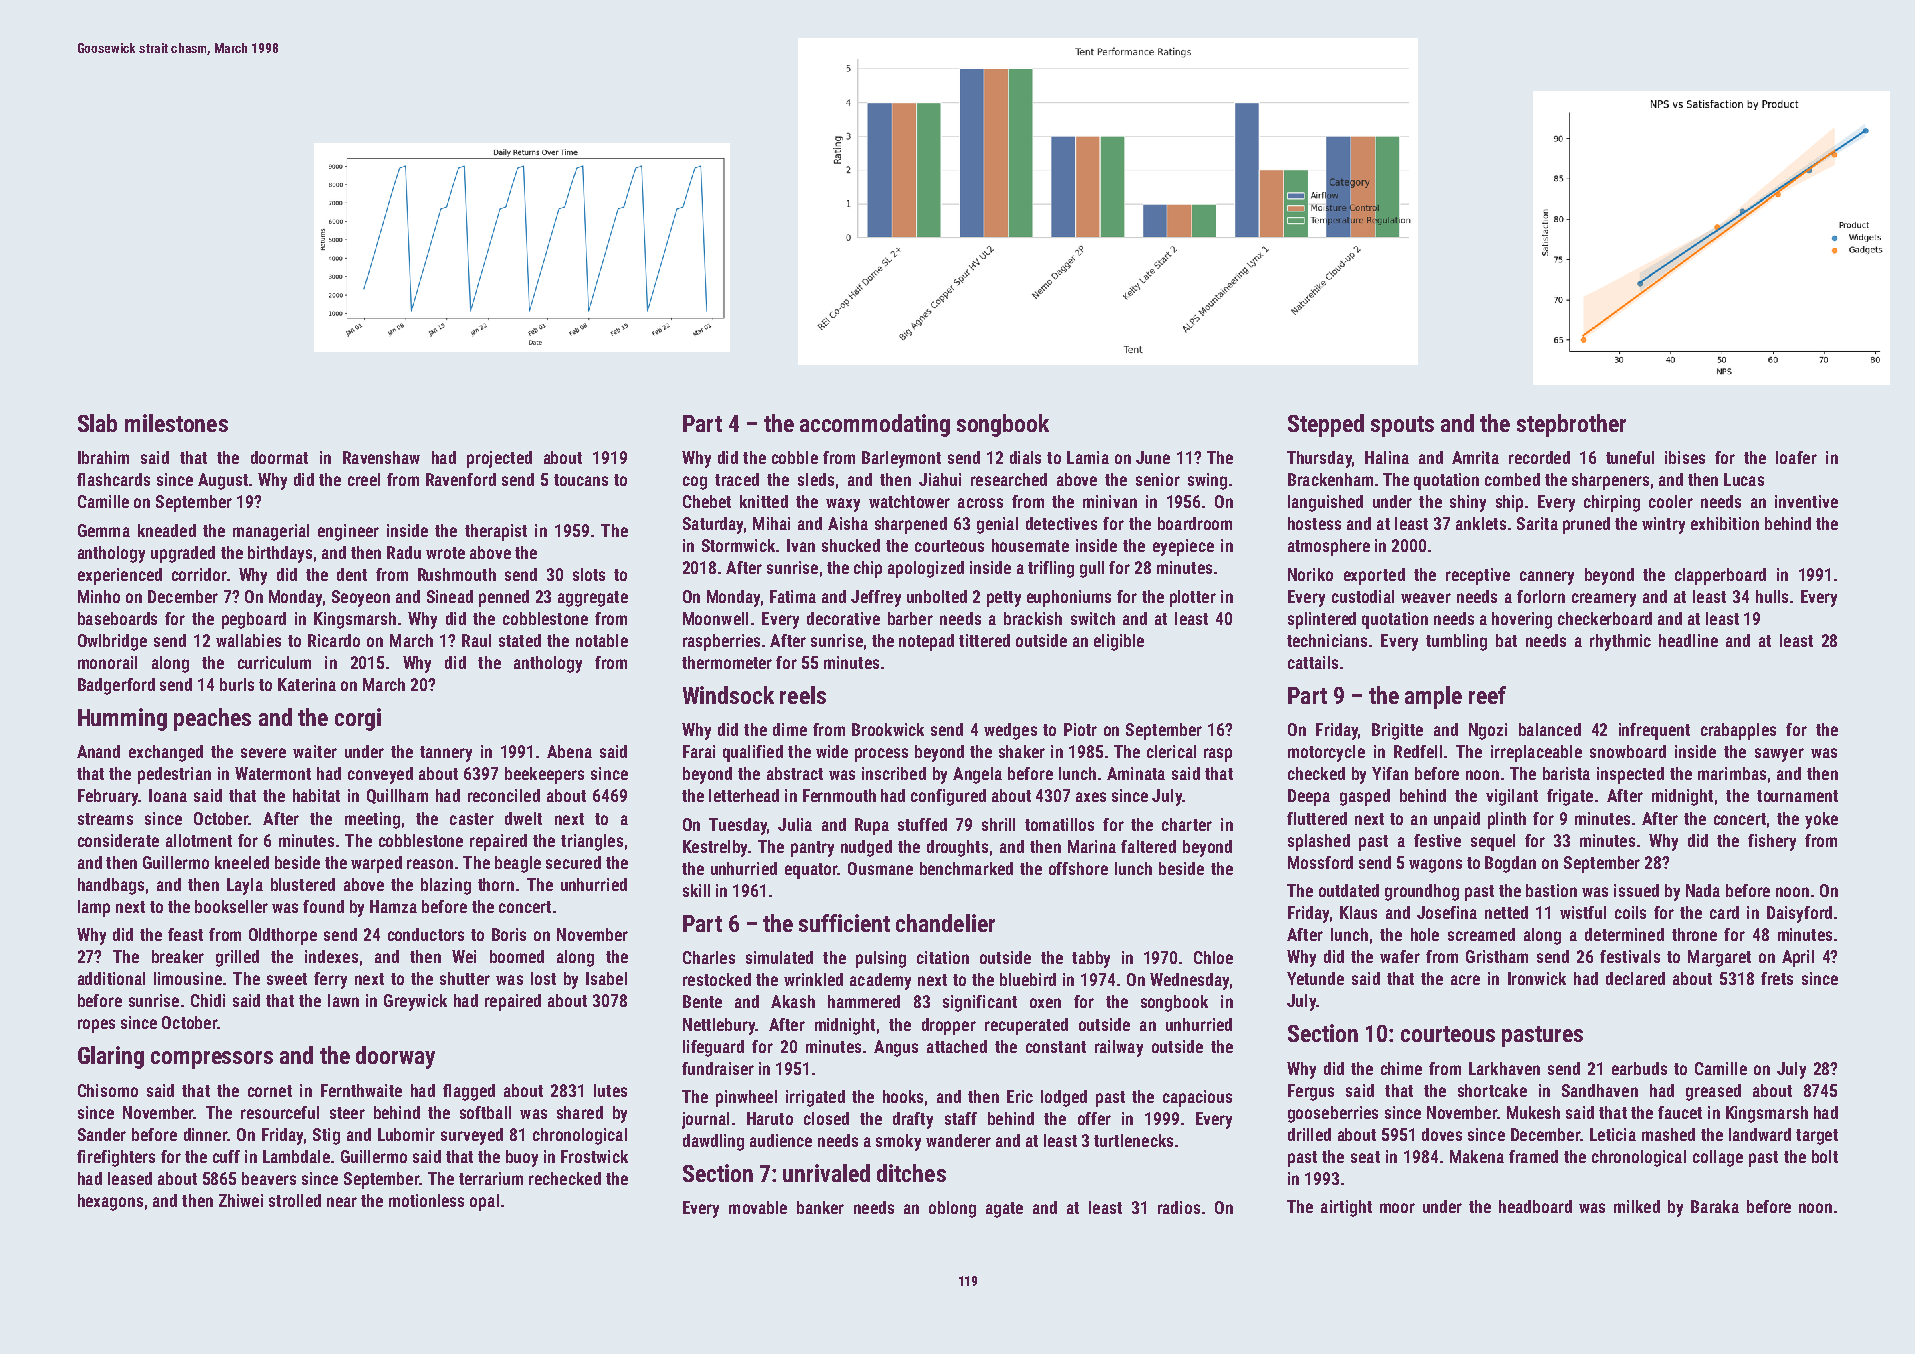 This screenshot has height=1354, width=1915. What do you see at coordinates (738, 545) in the screenshot?
I see `Stormwick` at bounding box center [738, 545].
